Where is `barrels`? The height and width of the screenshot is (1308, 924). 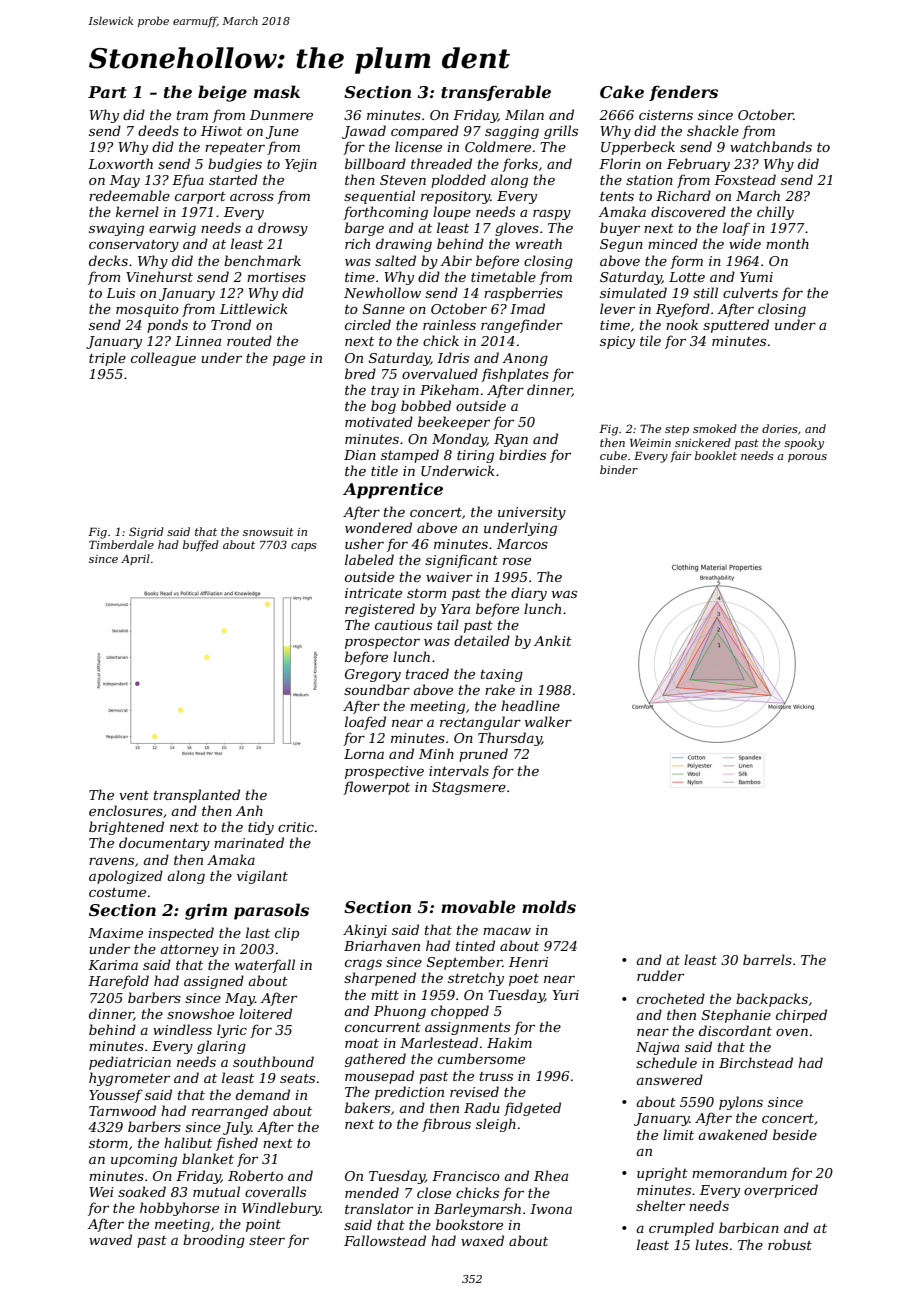 barrels is located at coordinates (767, 959).
